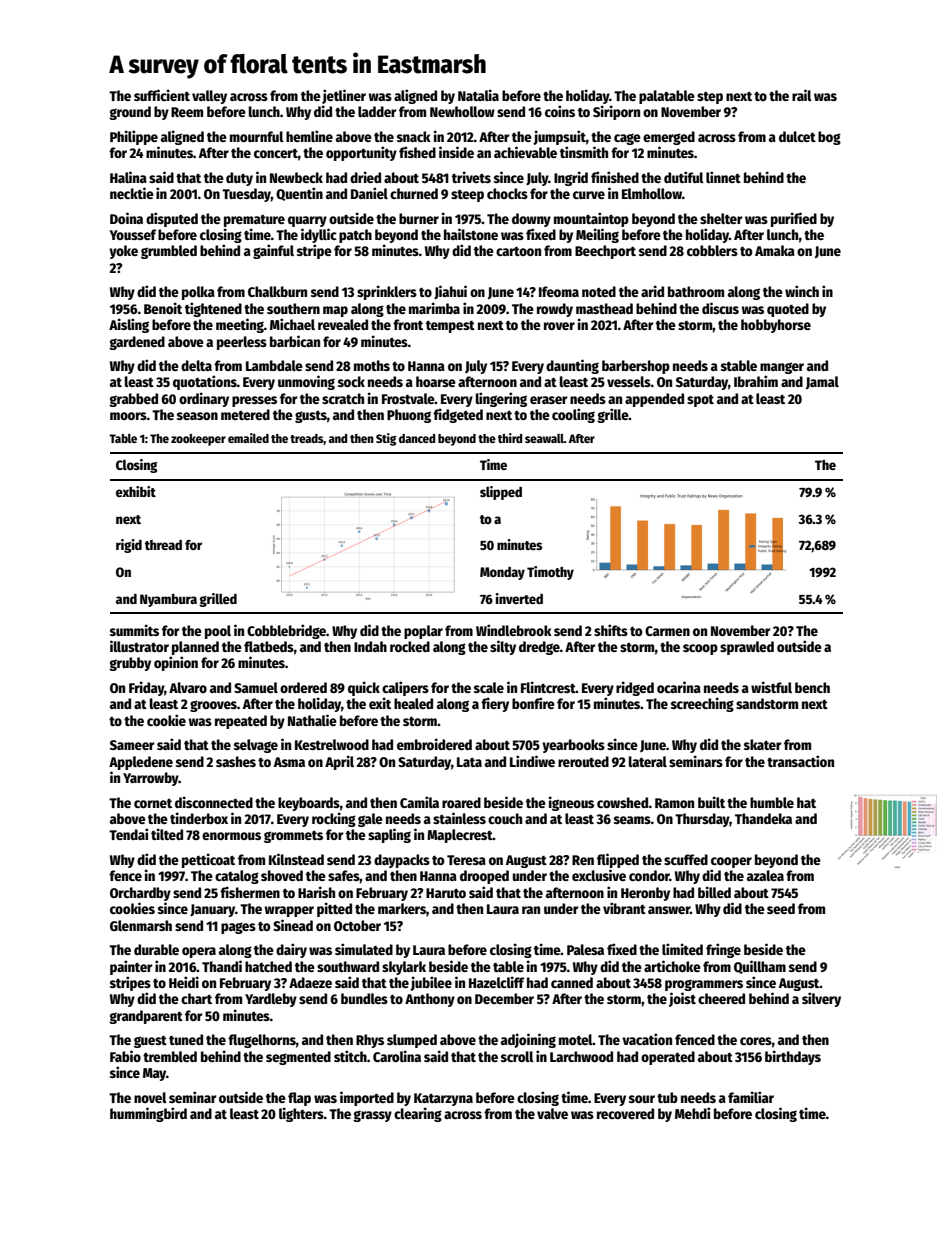 This page has width=952, height=1233. What do you see at coordinates (130, 664) in the page?
I see `grubby` at bounding box center [130, 664].
